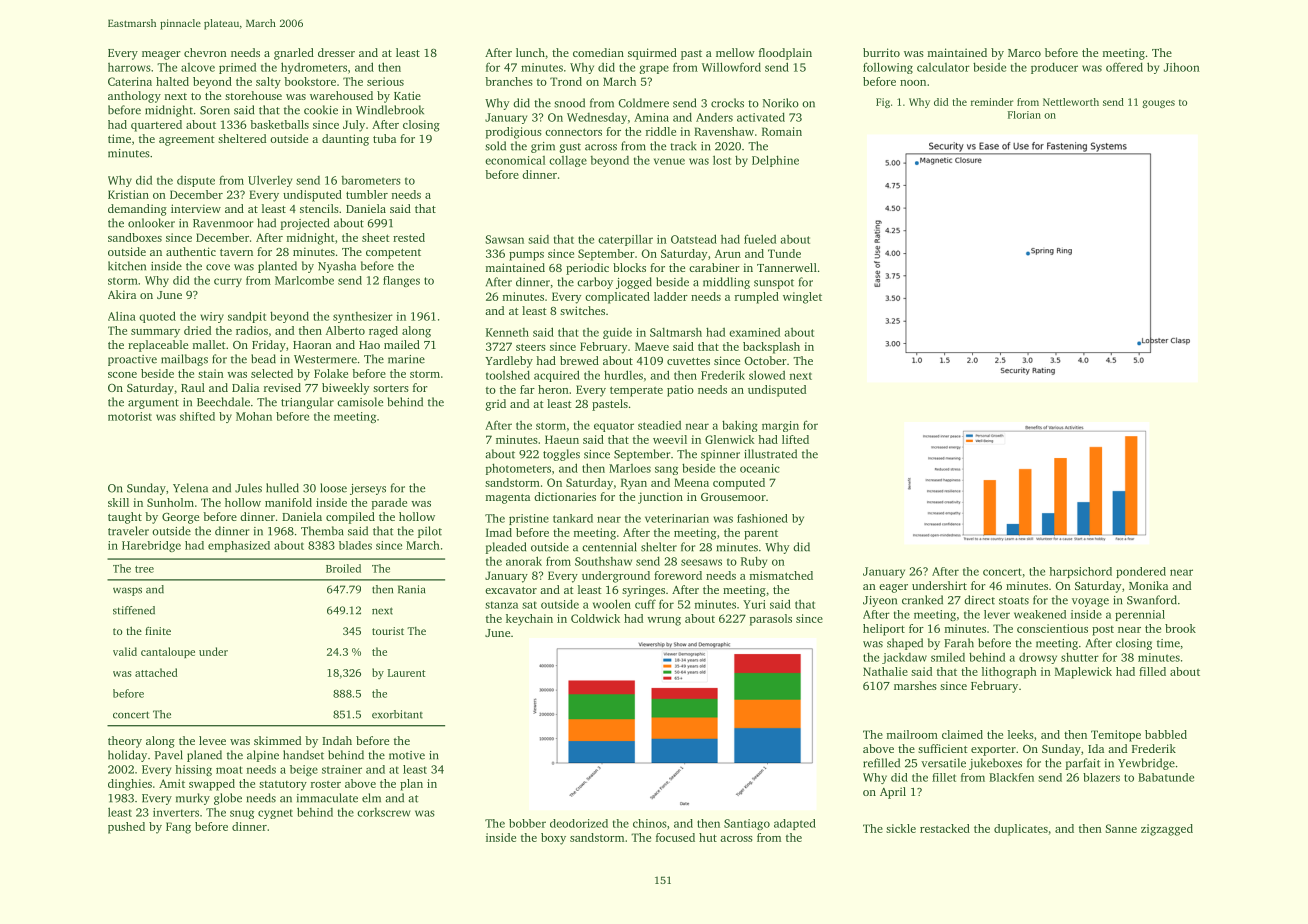  What do you see at coordinates (518, 469) in the page?
I see `photometers` at bounding box center [518, 469].
